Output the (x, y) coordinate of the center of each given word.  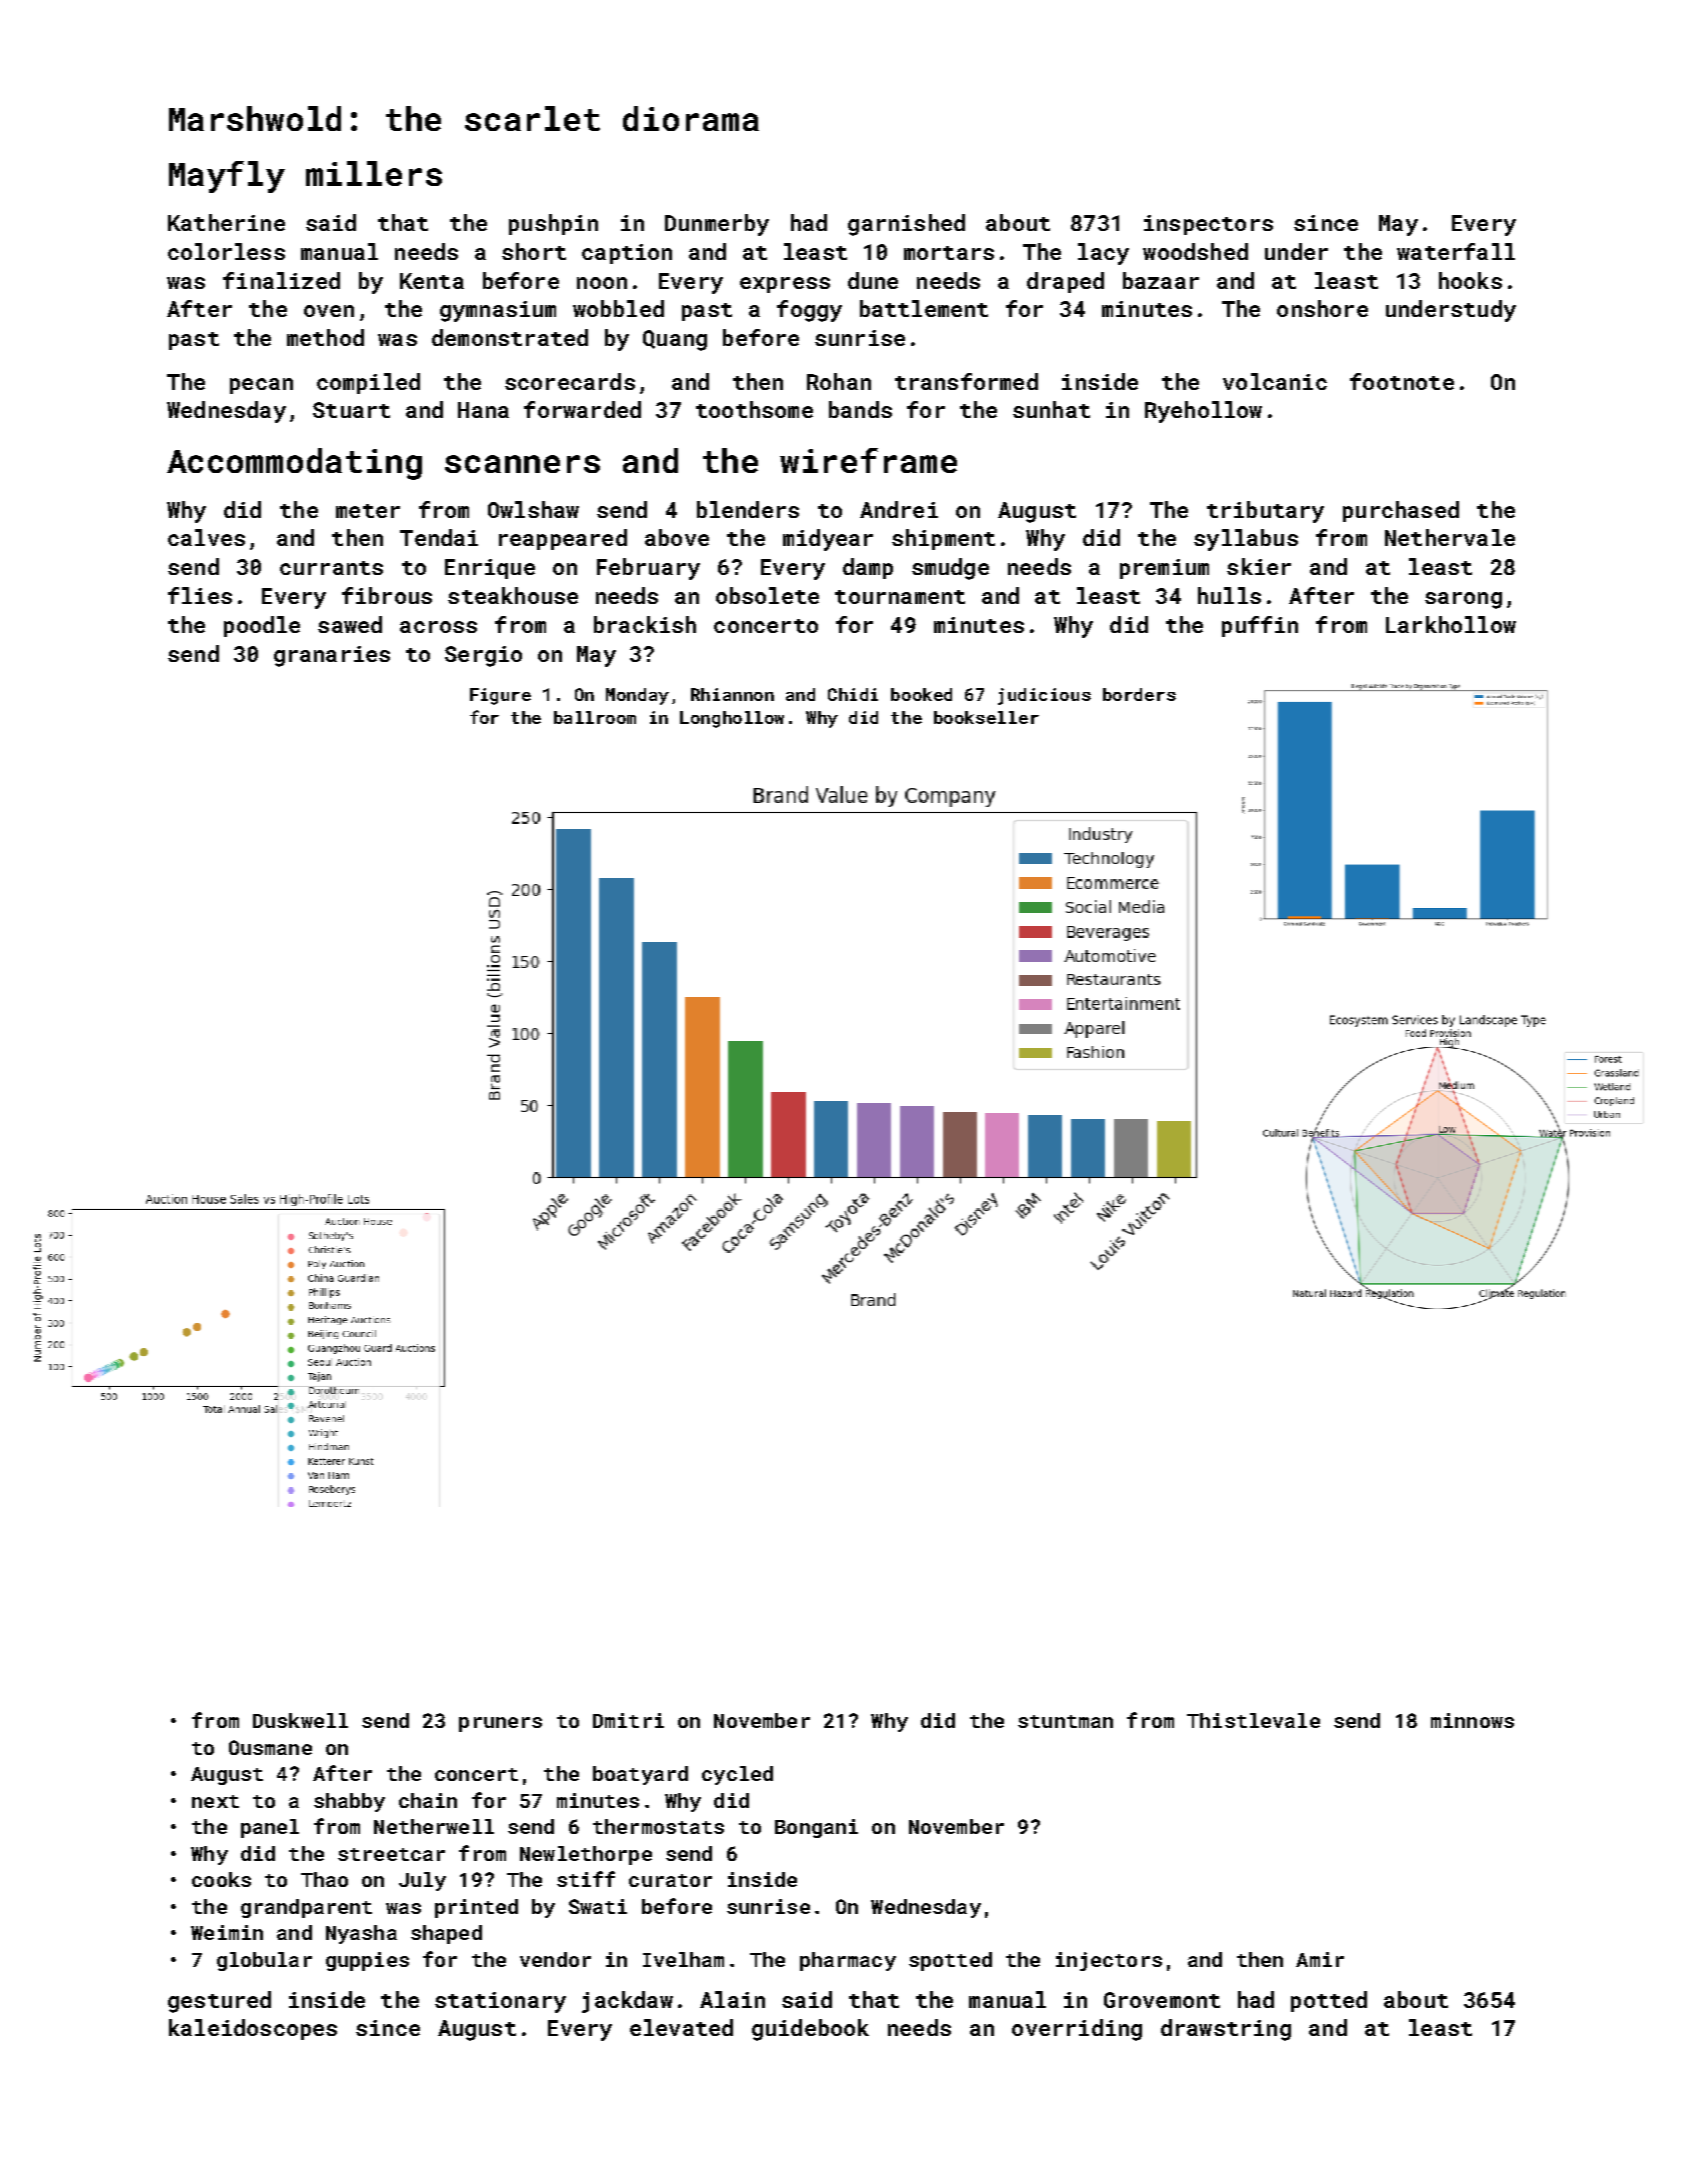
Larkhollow (1451, 624)
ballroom (595, 717)
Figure (500, 696)
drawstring (1226, 2030)
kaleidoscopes (253, 2029)
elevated (681, 2027)
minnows (1472, 1720)
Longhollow (732, 719)
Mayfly (227, 177)
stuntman (1065, 1721)
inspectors (1208, 225)
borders (1139, 694)
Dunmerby (717, 225)
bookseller (986, 717)
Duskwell (300, 1720)
